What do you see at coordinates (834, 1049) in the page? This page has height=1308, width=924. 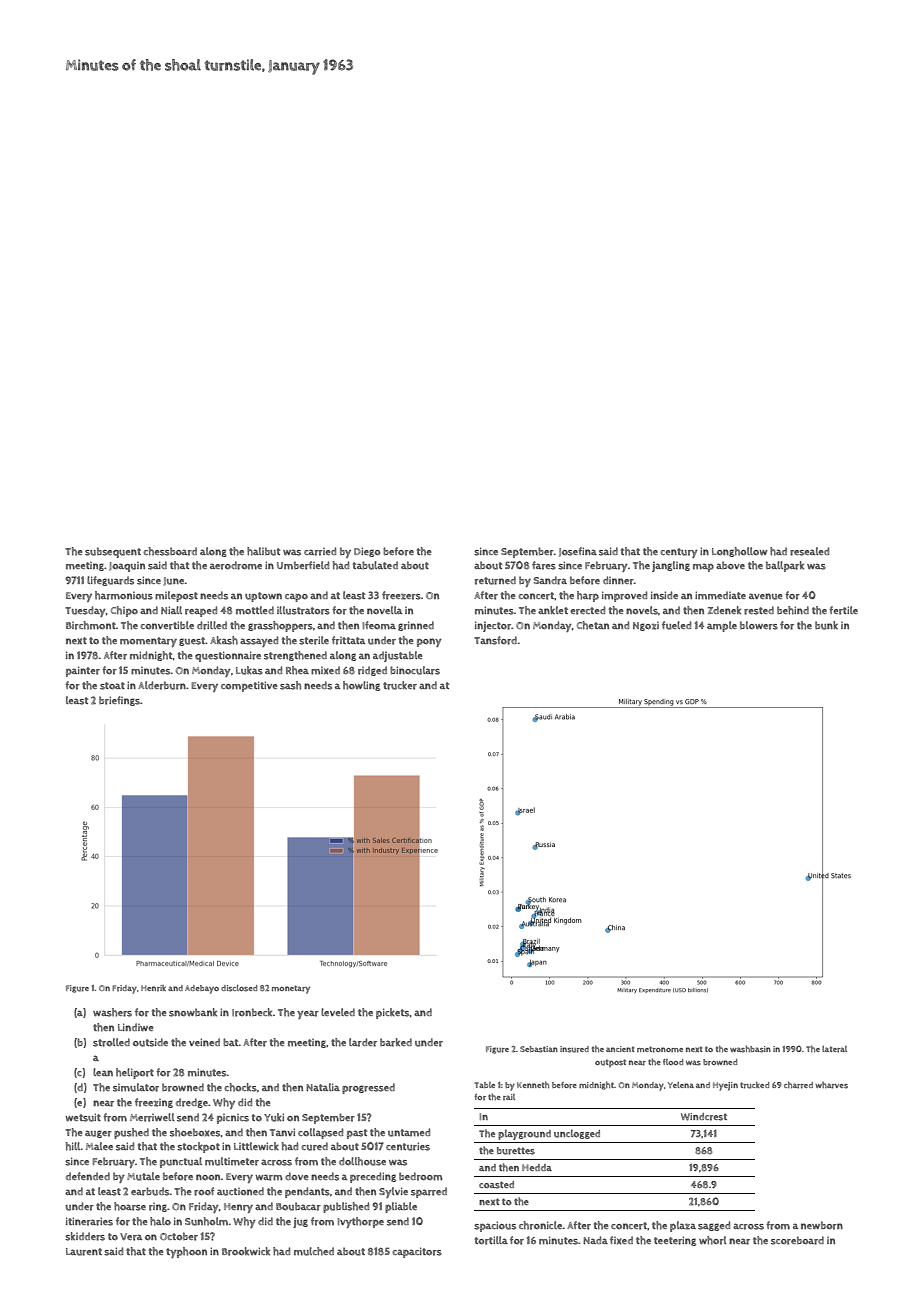 I see `lateral` at bounding box center [834, 1049].
